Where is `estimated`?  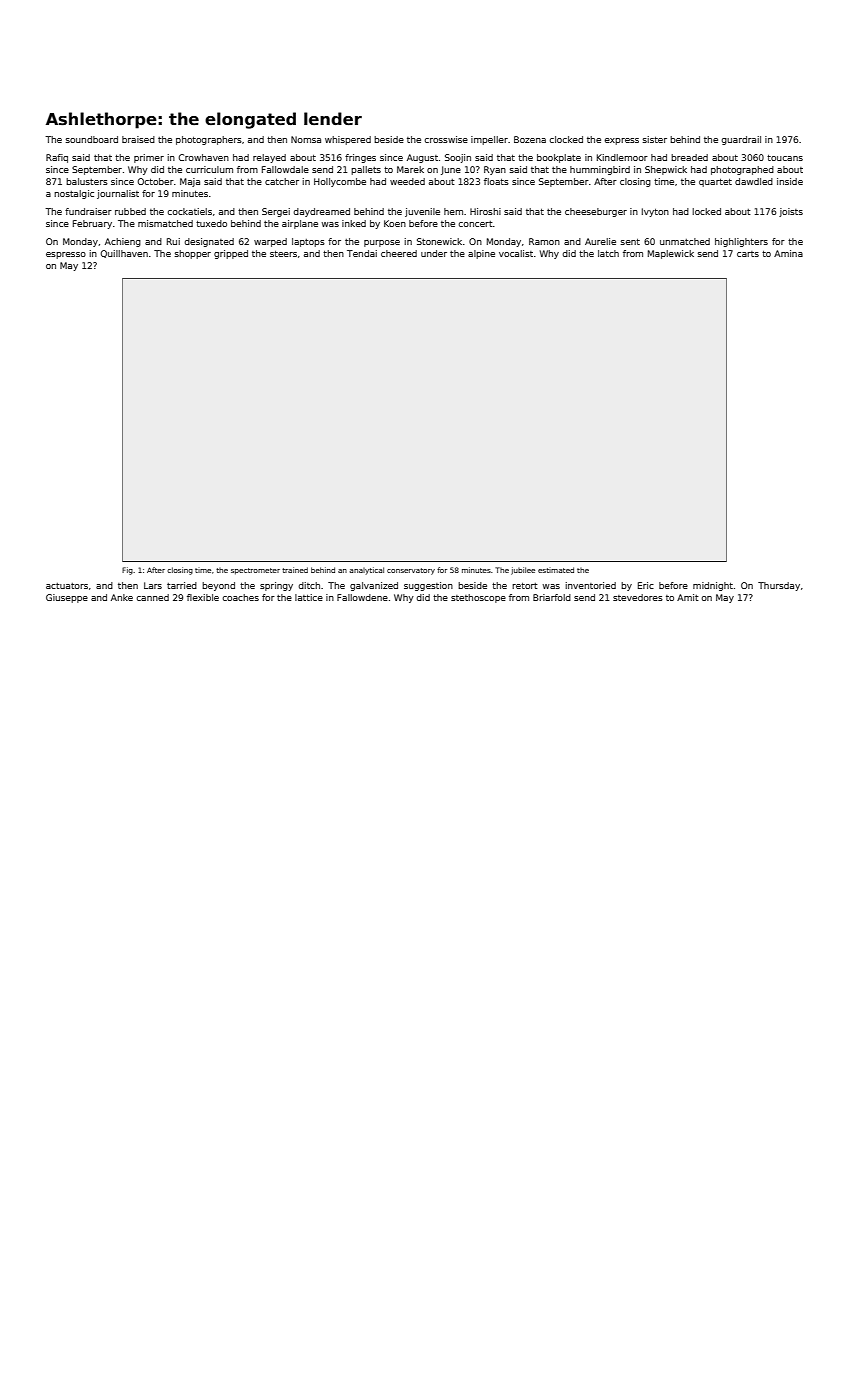 estimated is located at coordinates (556, 570).
